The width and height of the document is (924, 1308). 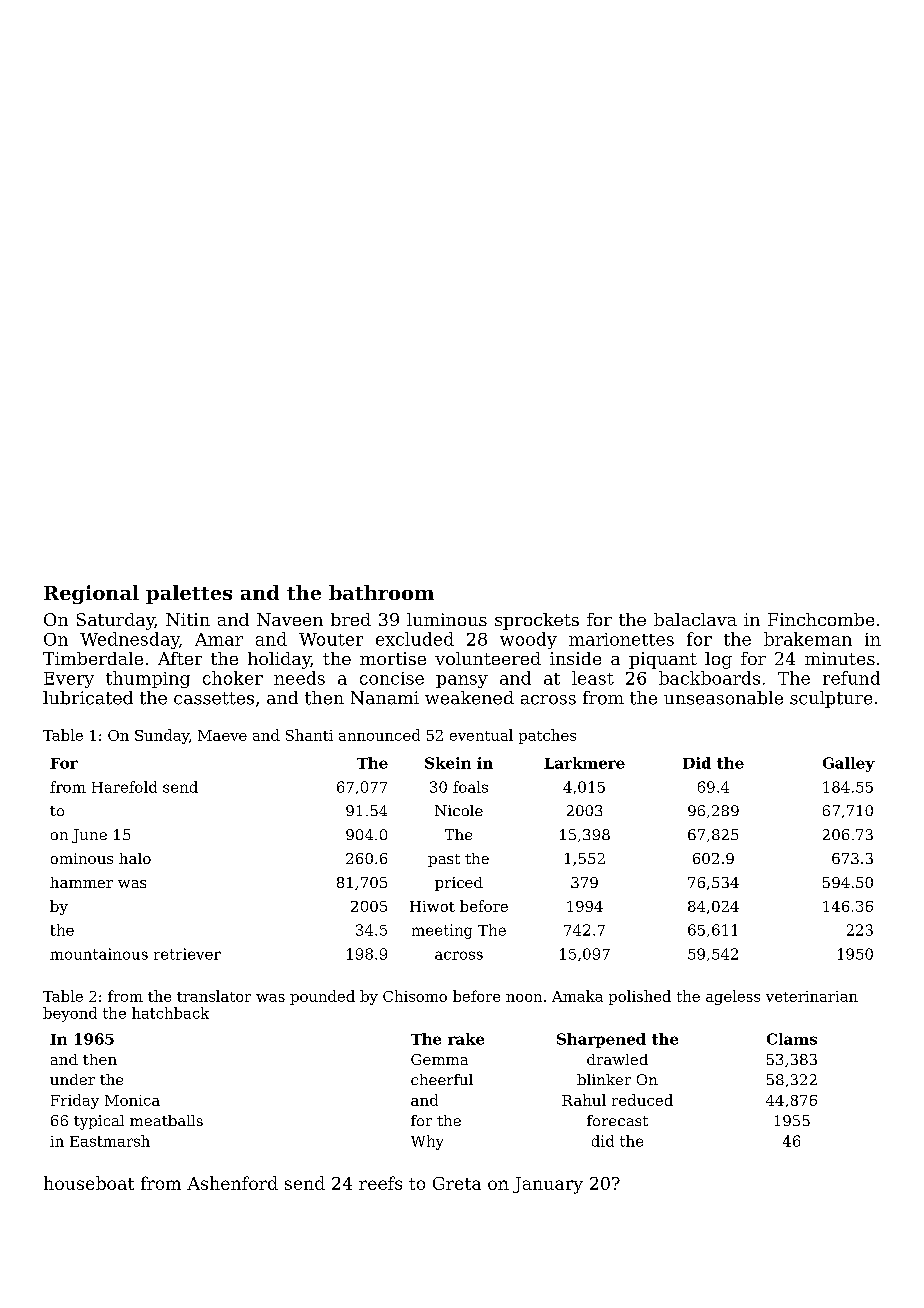 I want to click on June, so click(x=89, y=836).
